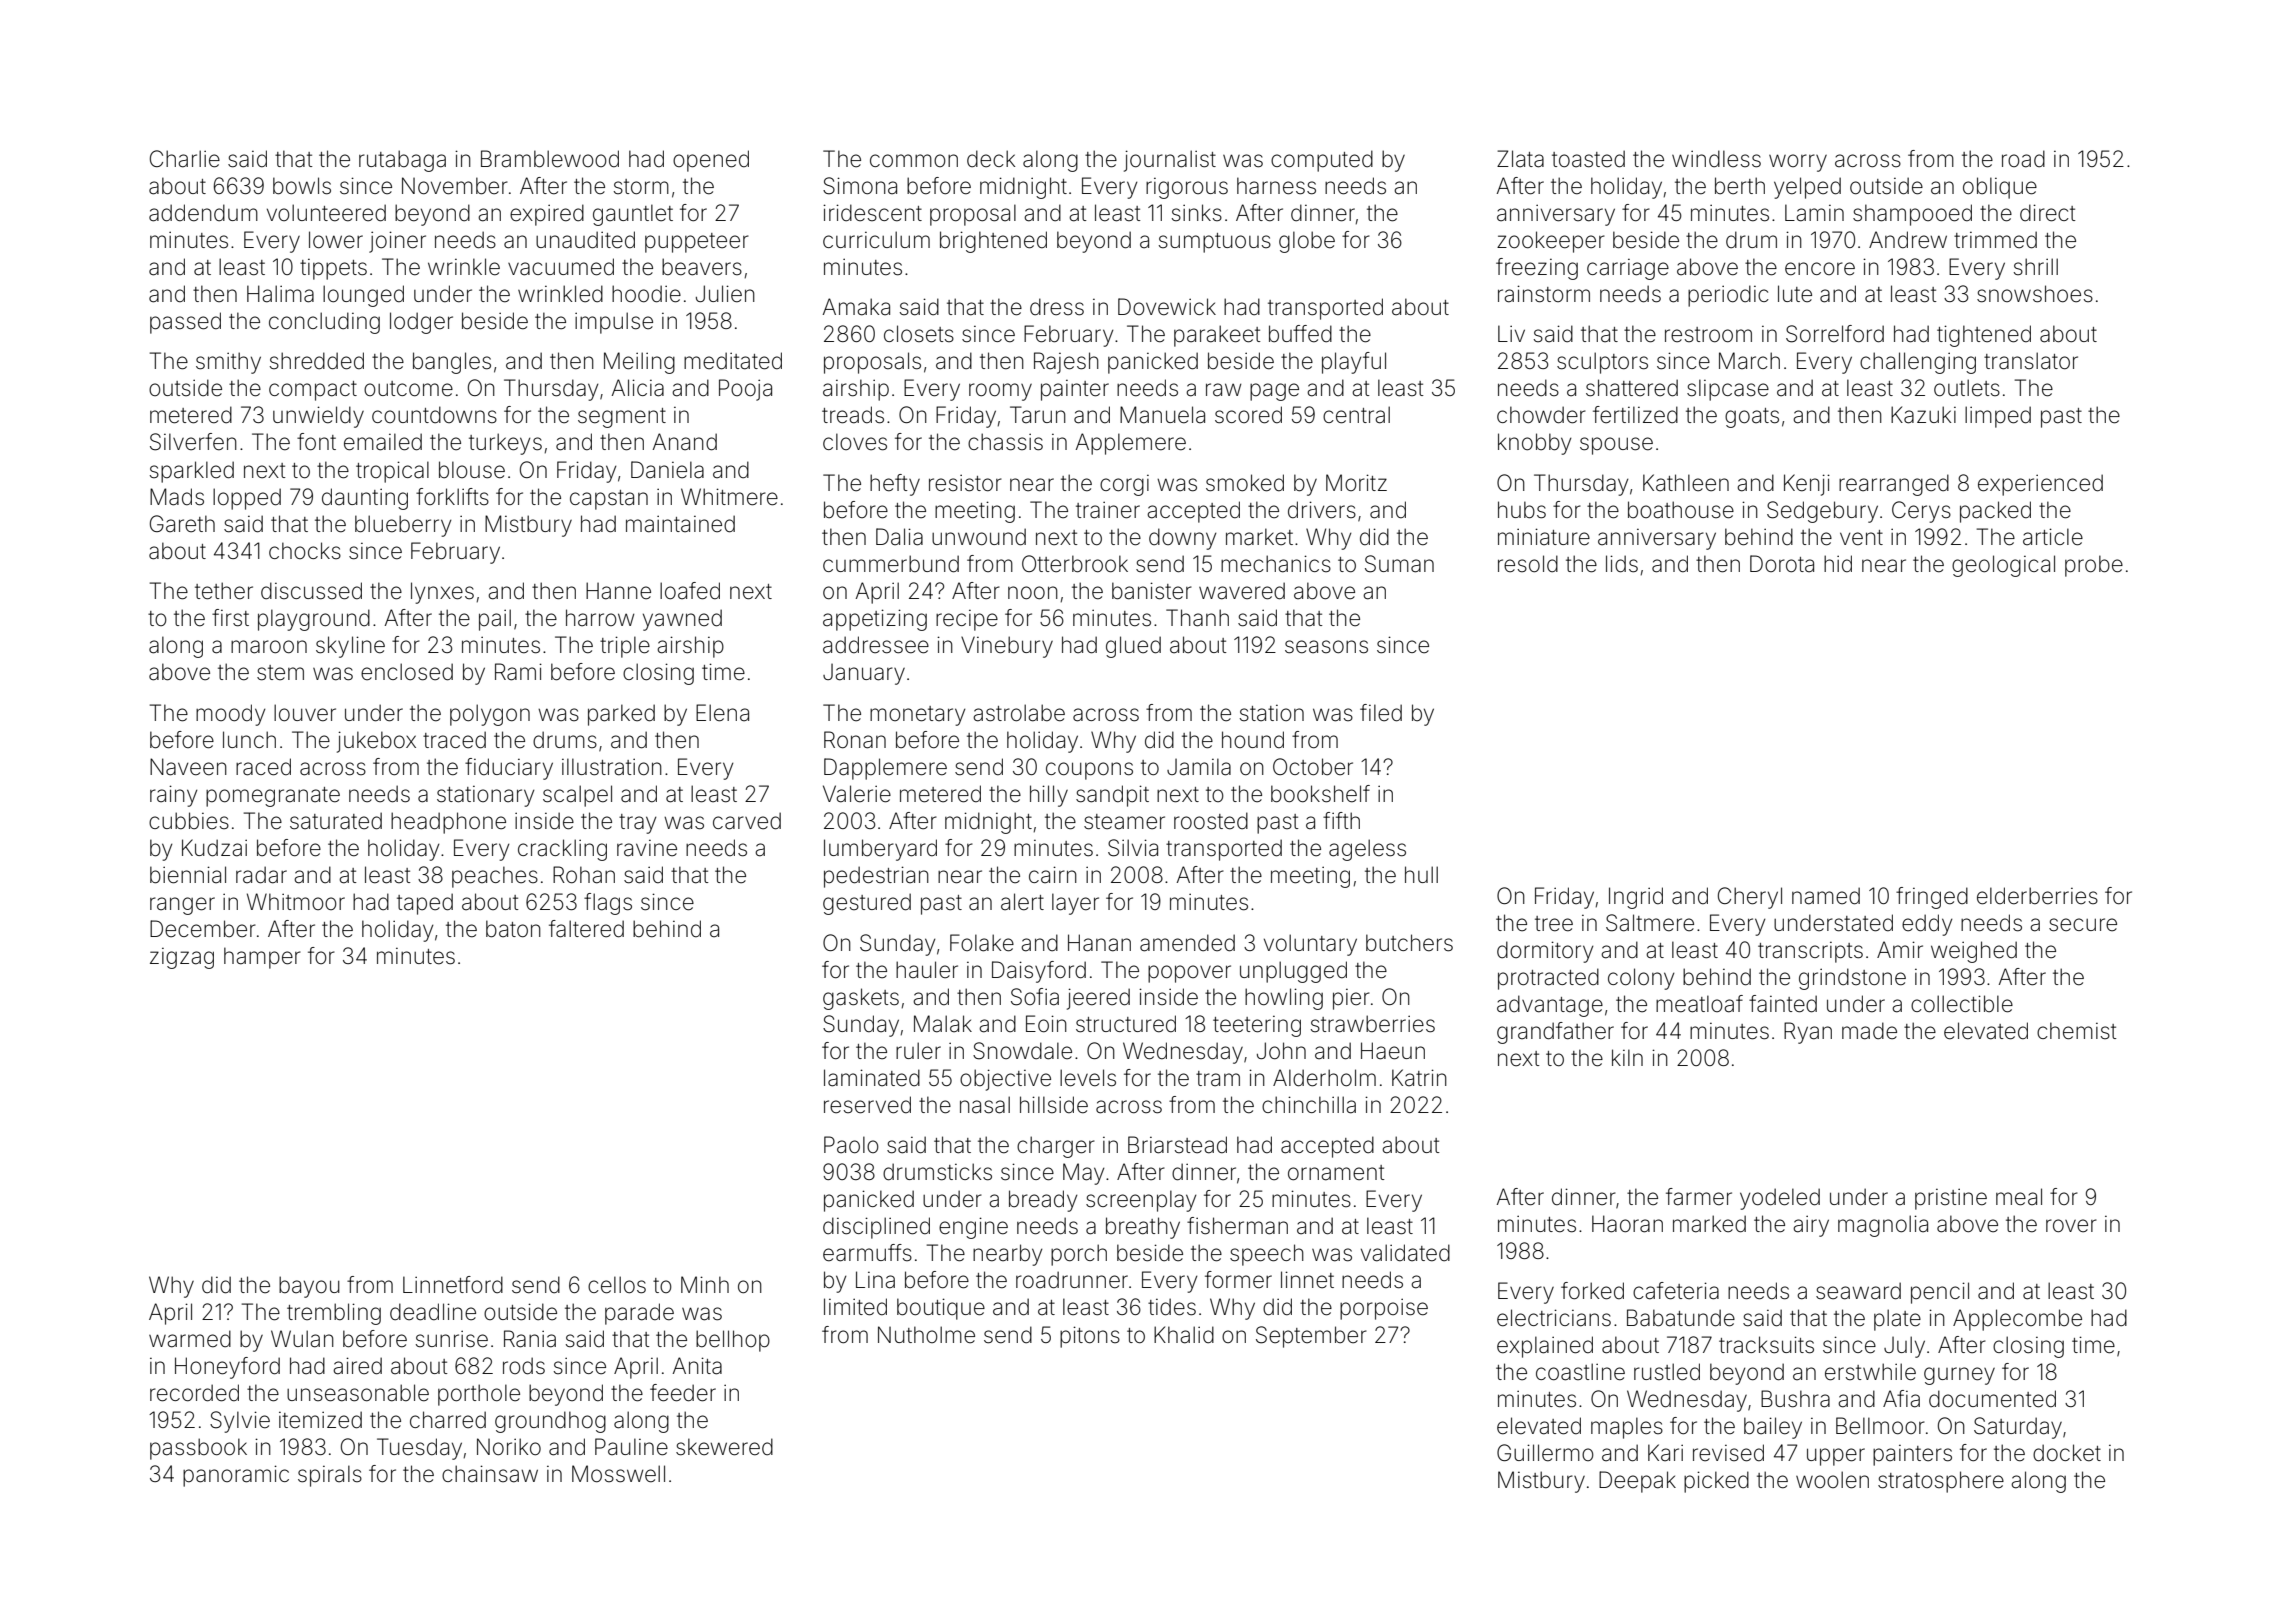 The height and width of the screenshot is (1614, 2282). What do you see at coordinates (1242, 591) in the screenshot?
I see `wavered` at bounding box center [1242, 591].
